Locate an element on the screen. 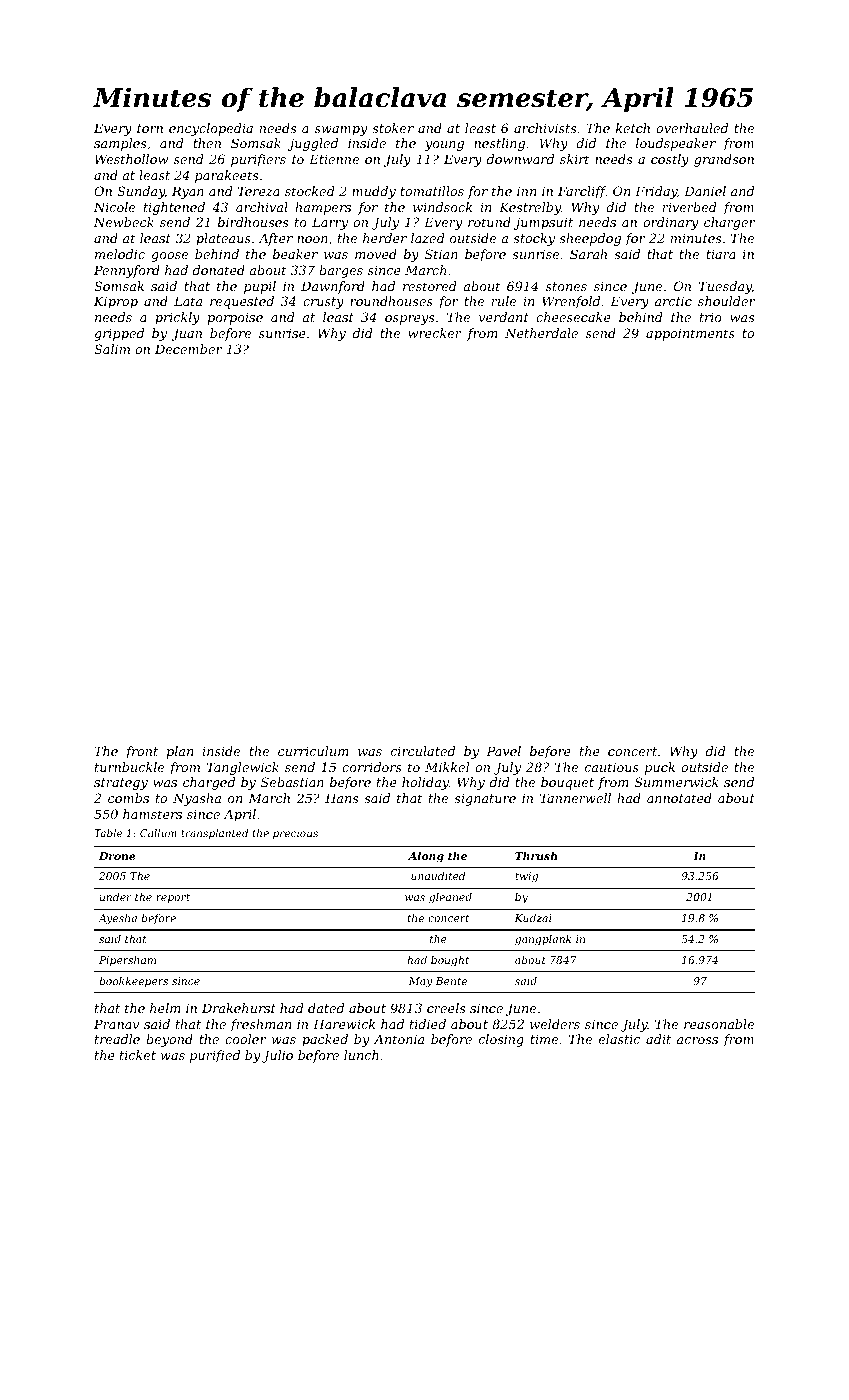 This screenshot has width=849, height=1400. closing is located at coordinates (501, 1040).
